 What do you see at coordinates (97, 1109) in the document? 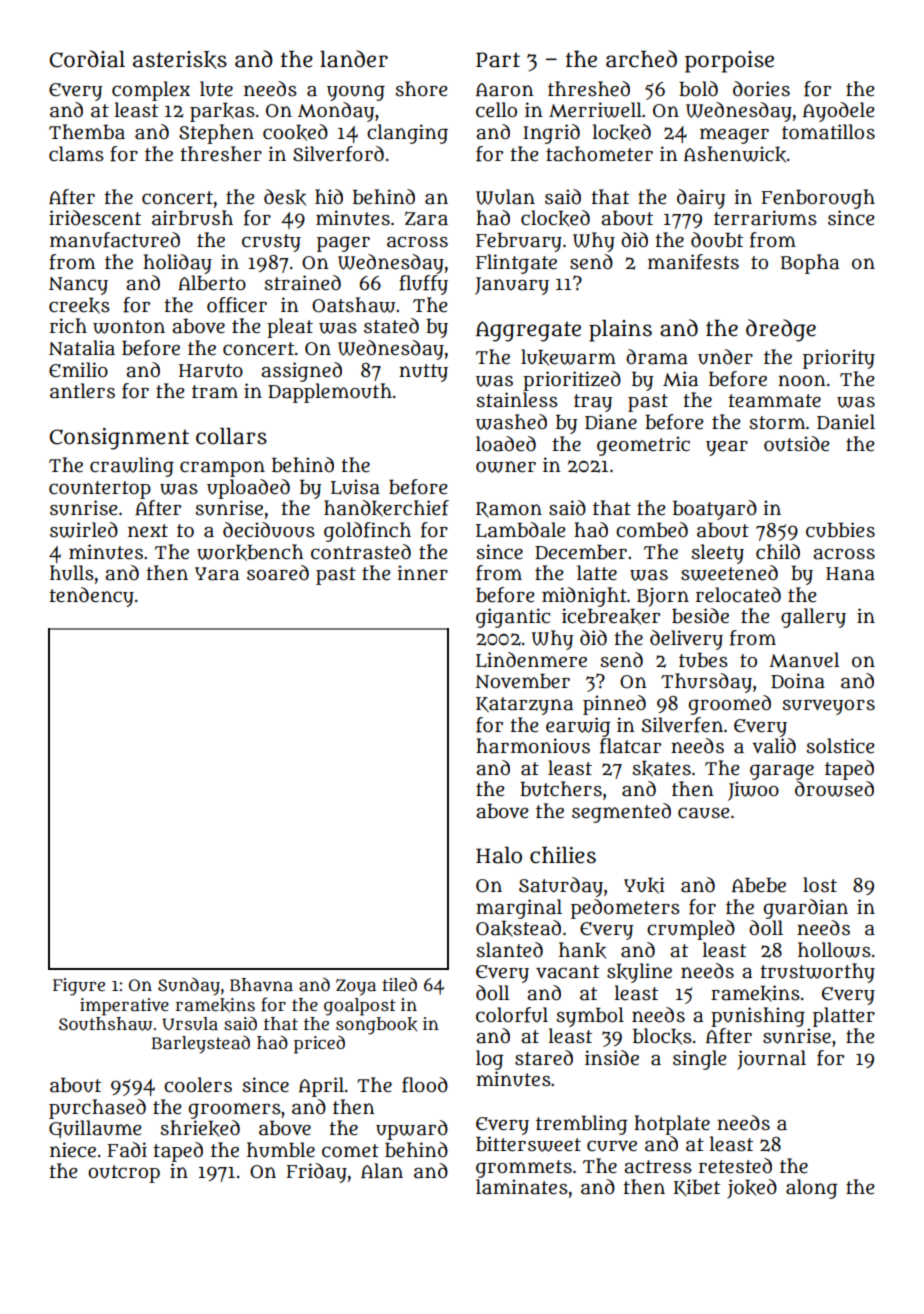
I see `purchased` at bounding box center [97, 1109].
